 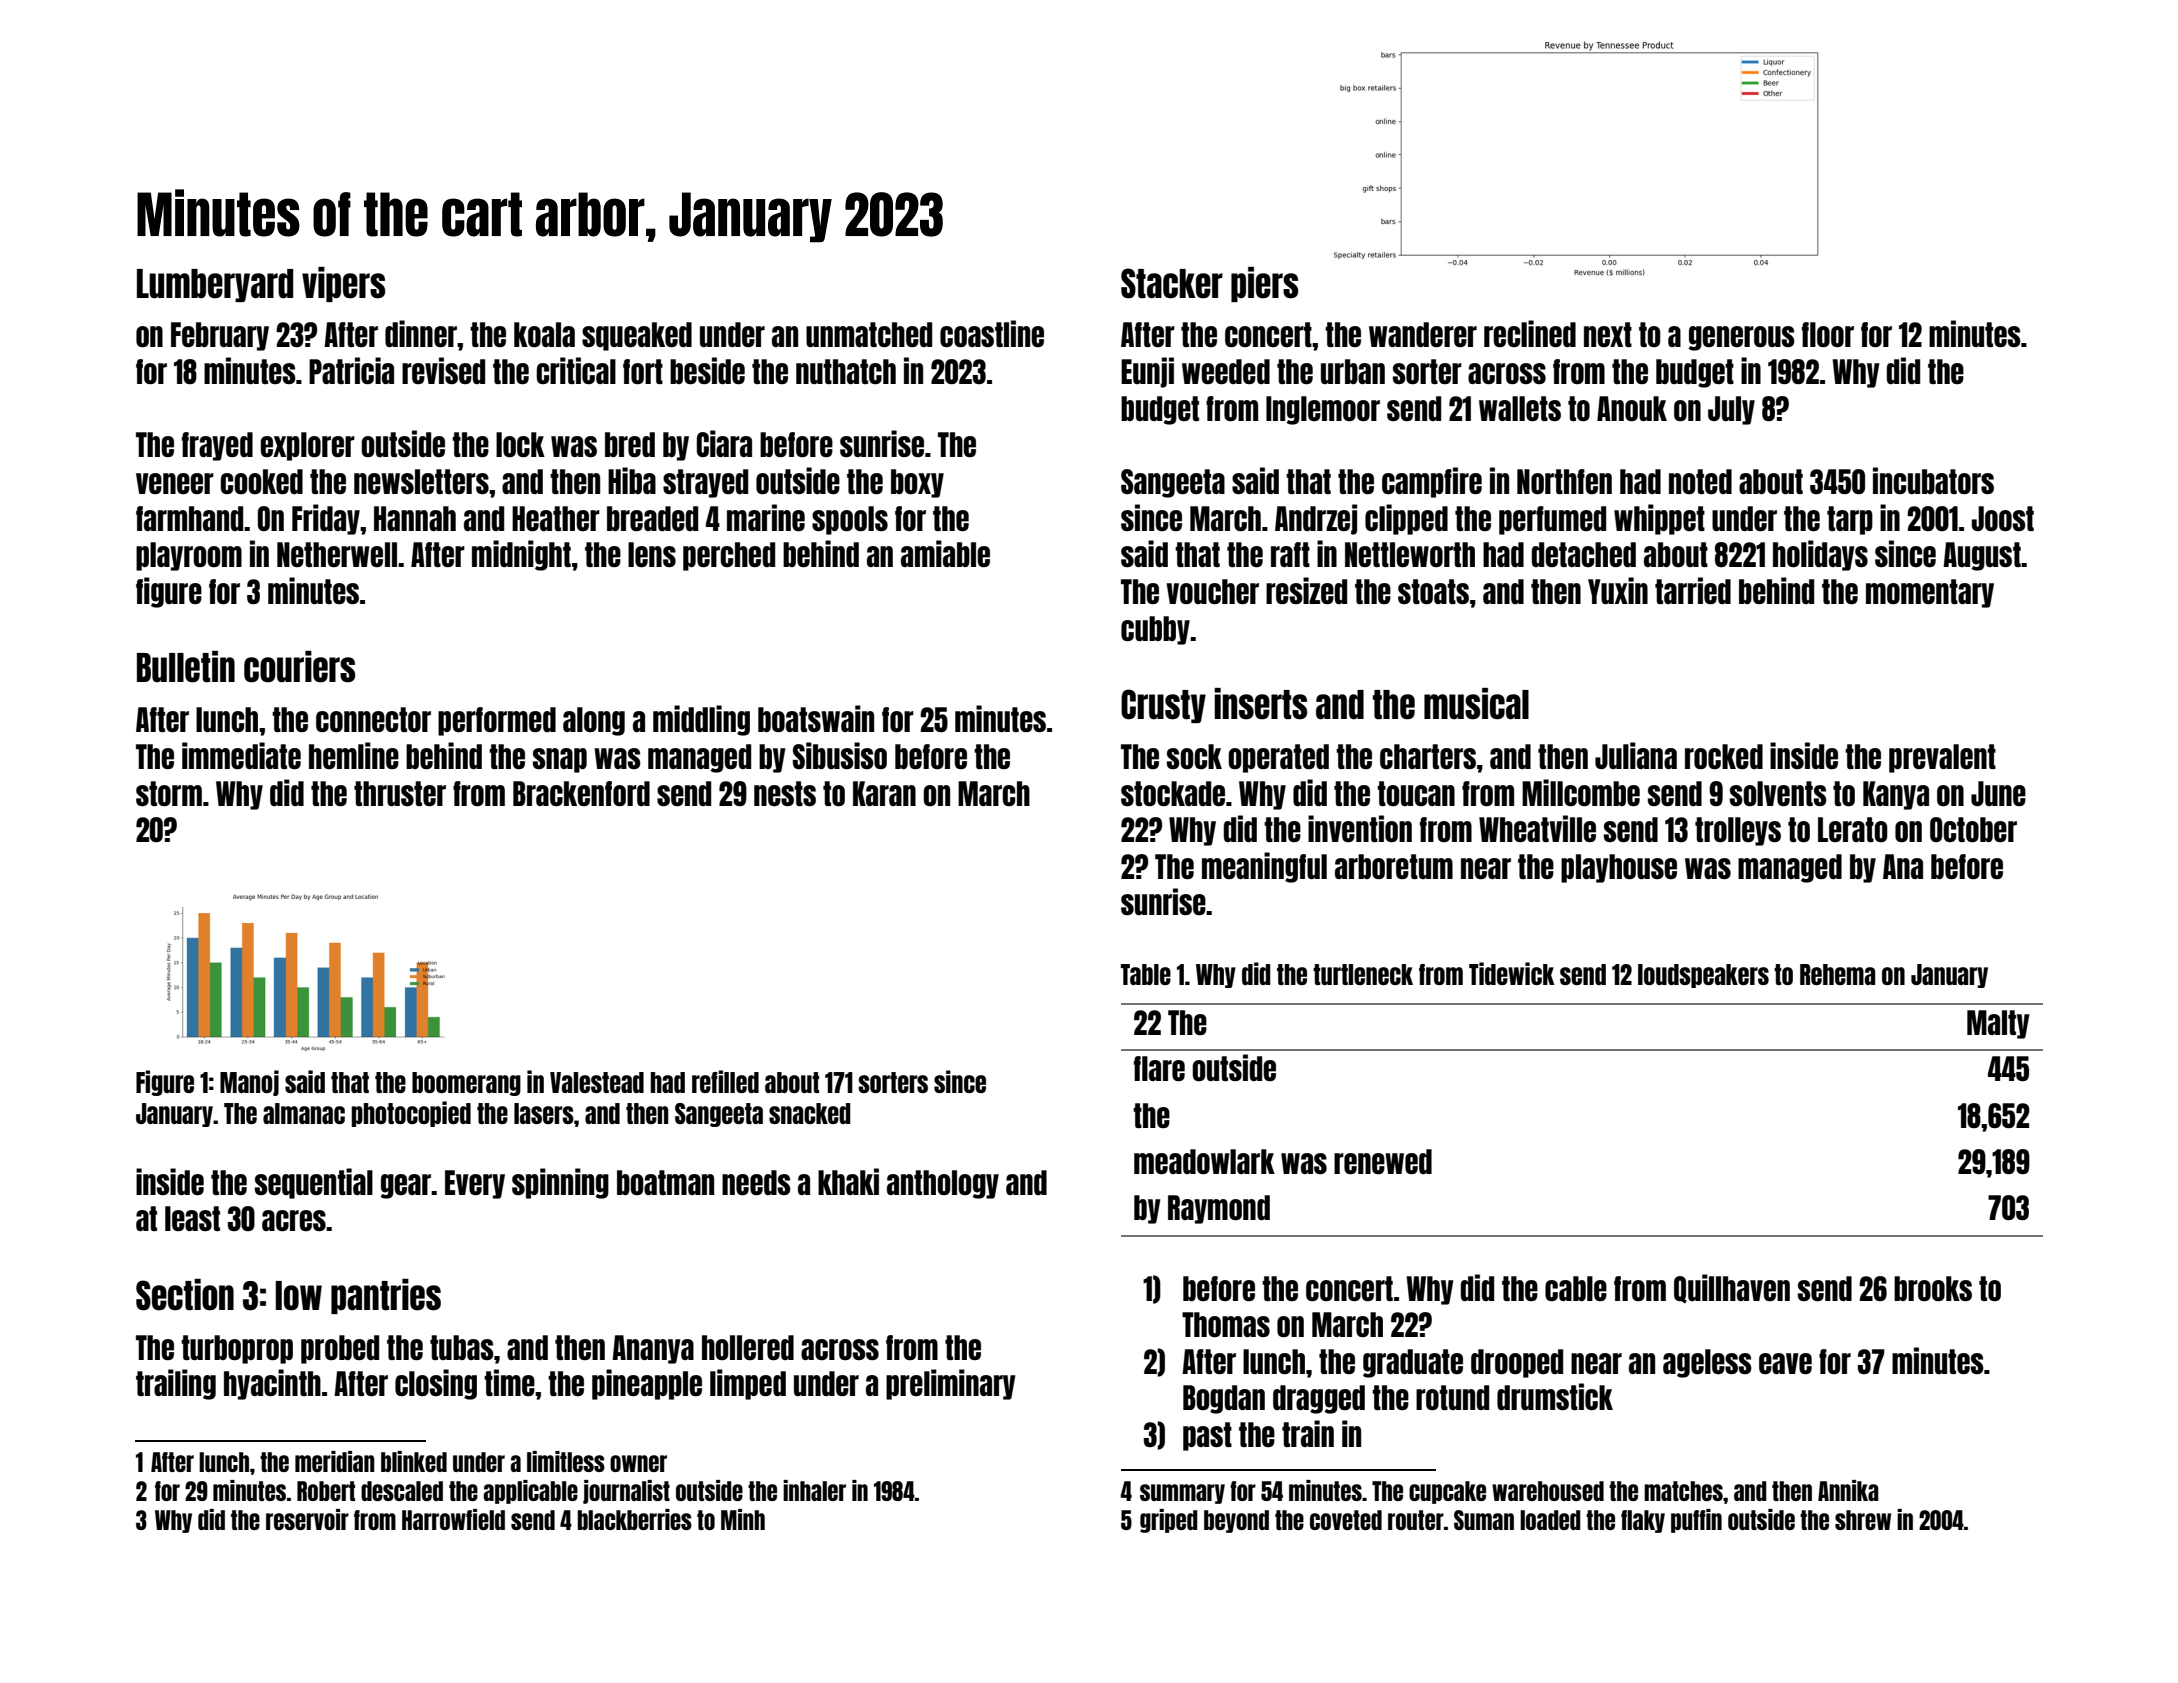 What do you see at coordinates (707, 370) in the image?
I see `beside` at bounding box center [707, 370].
